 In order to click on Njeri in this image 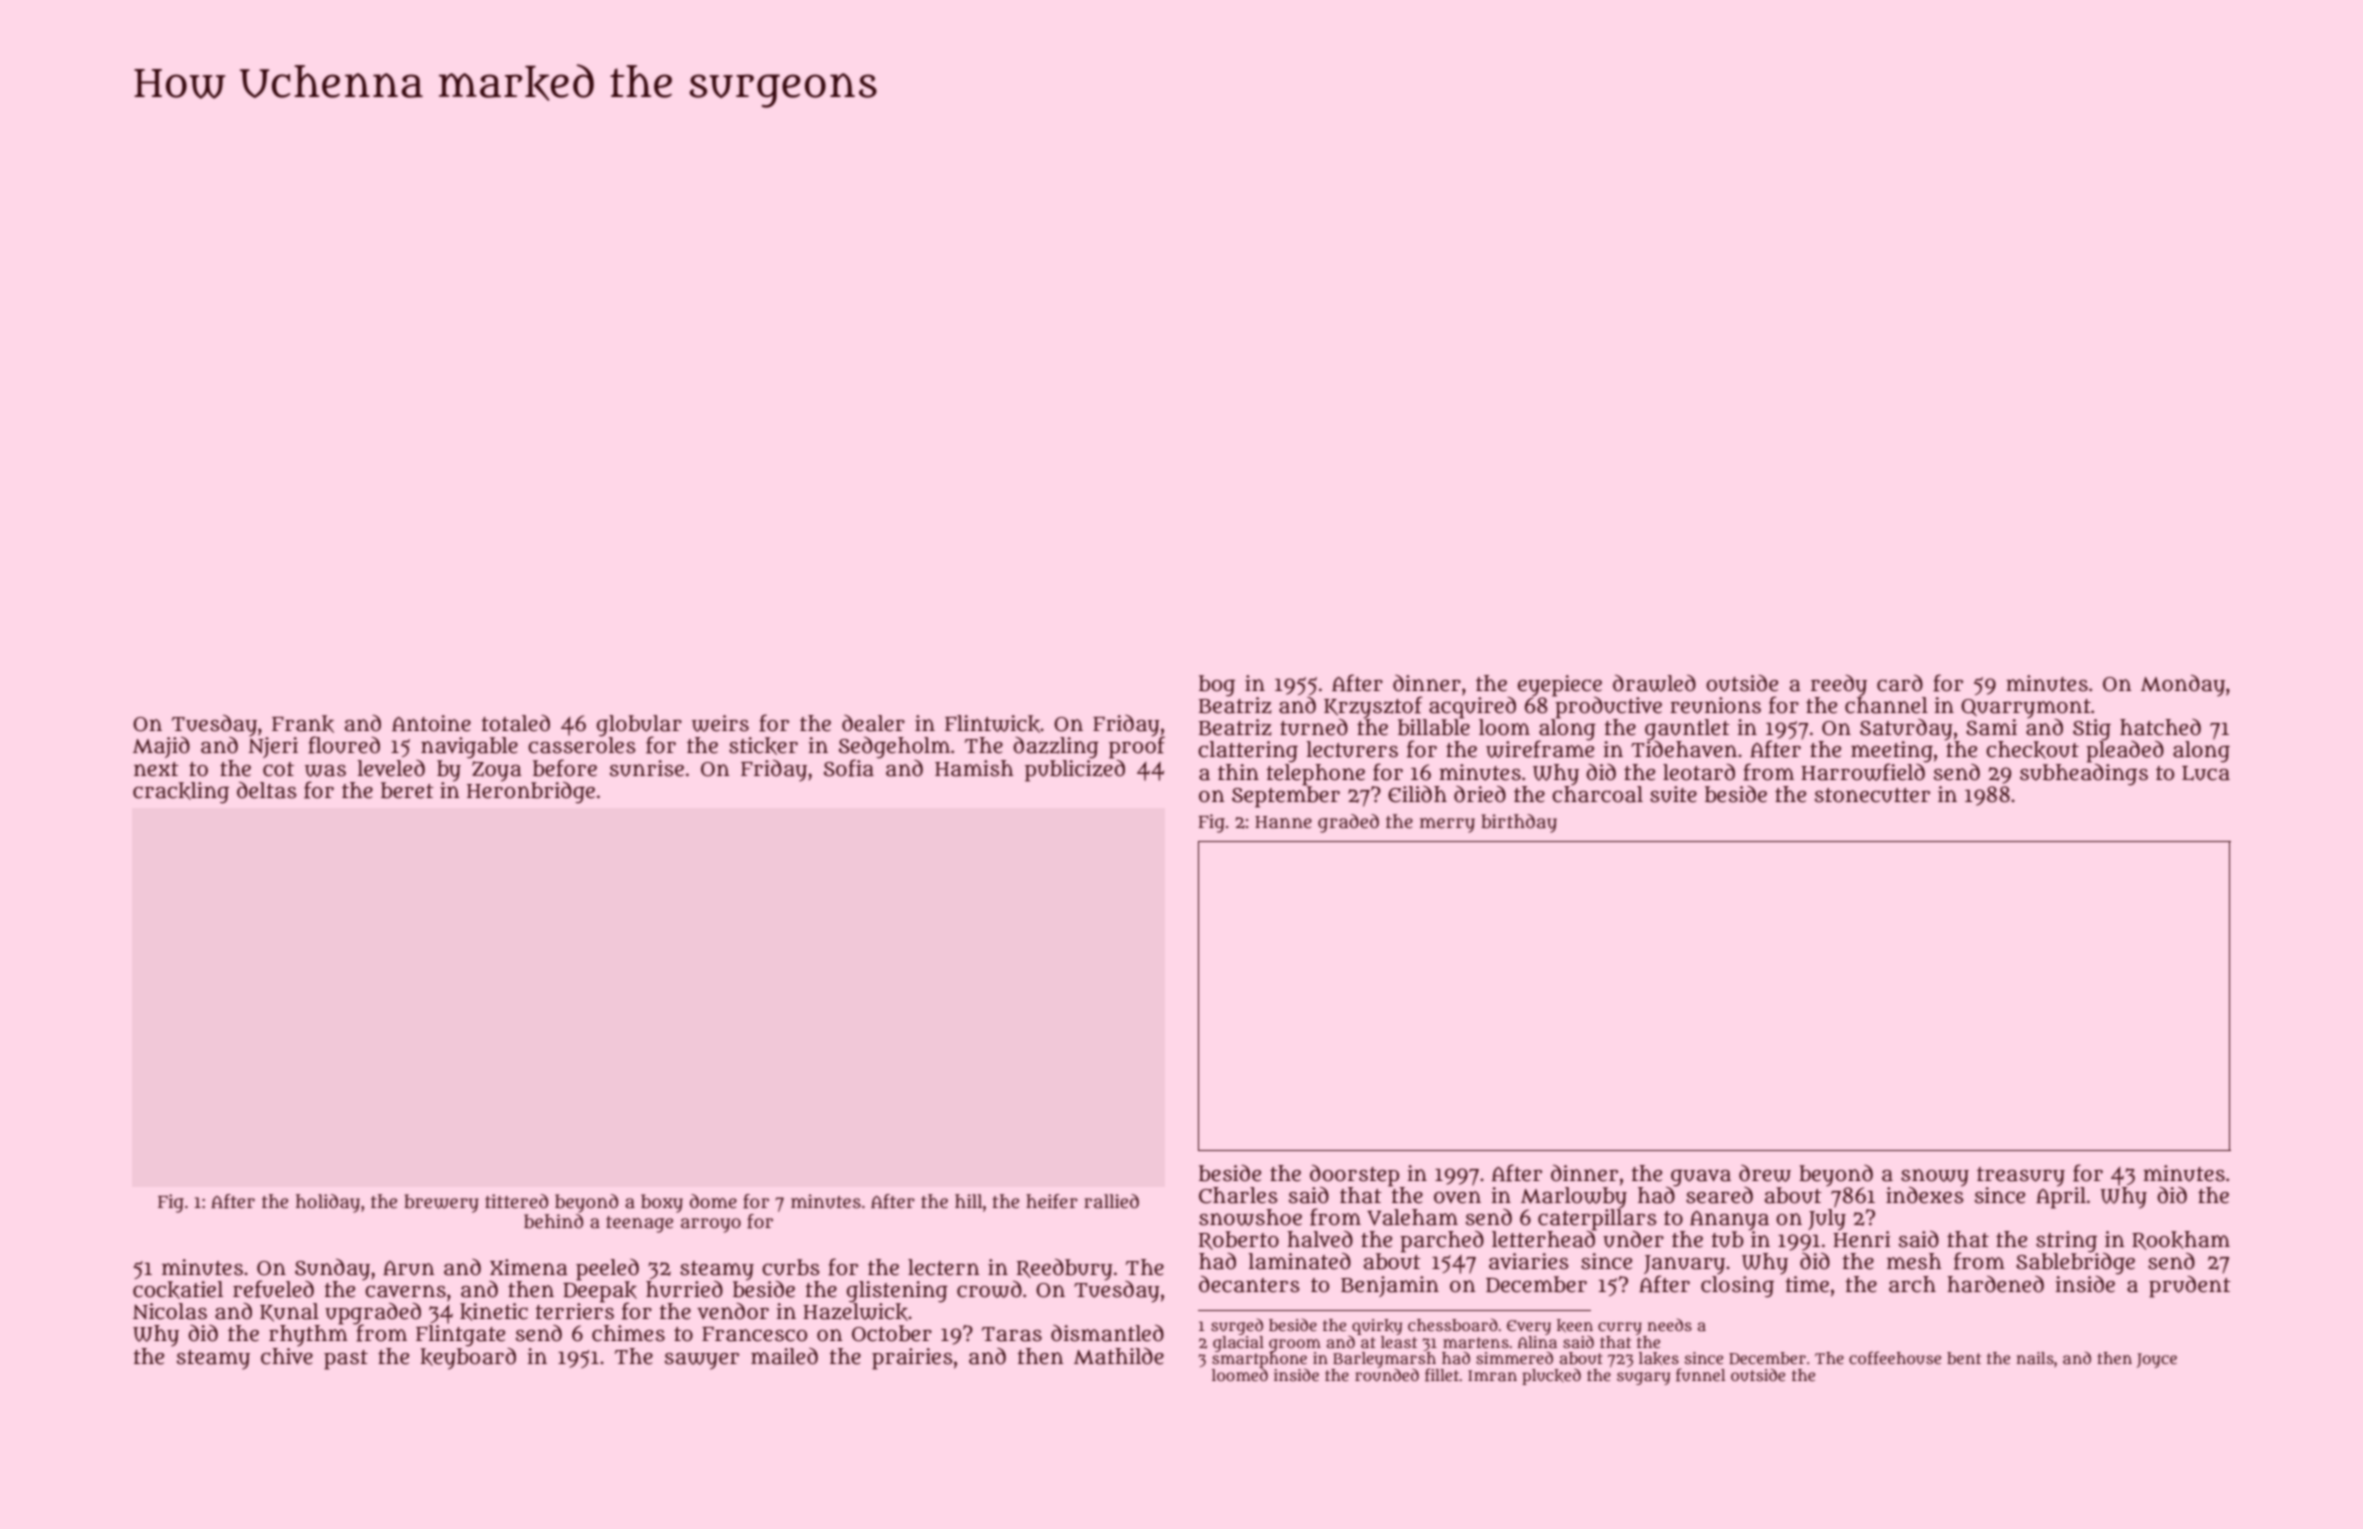, I will do `click(273, 747)`.
